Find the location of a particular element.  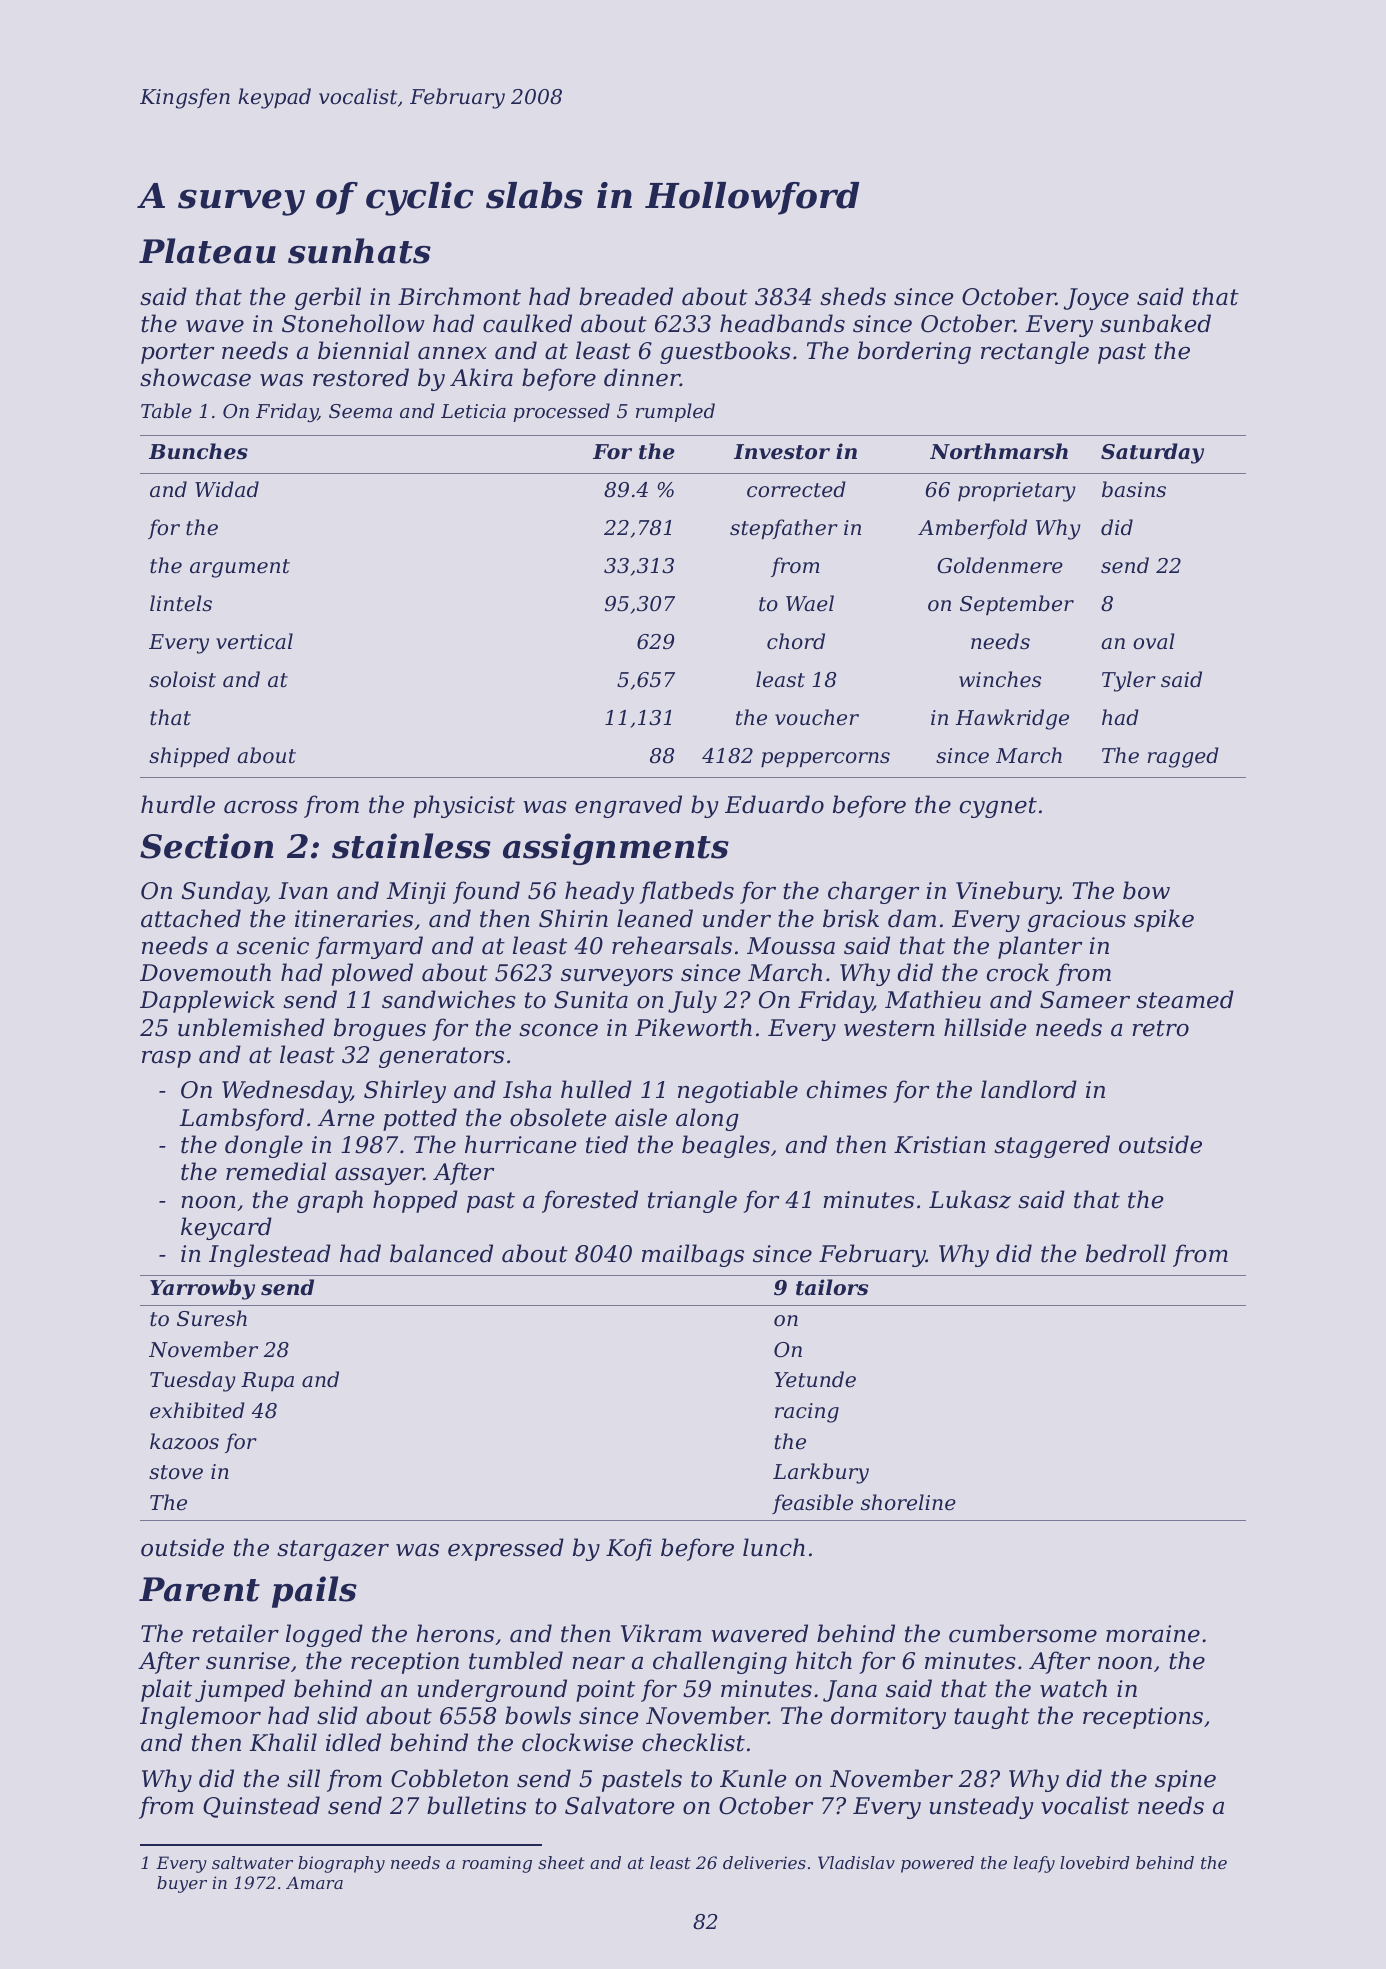

Kofi is located at coordinates (629, 1549).
